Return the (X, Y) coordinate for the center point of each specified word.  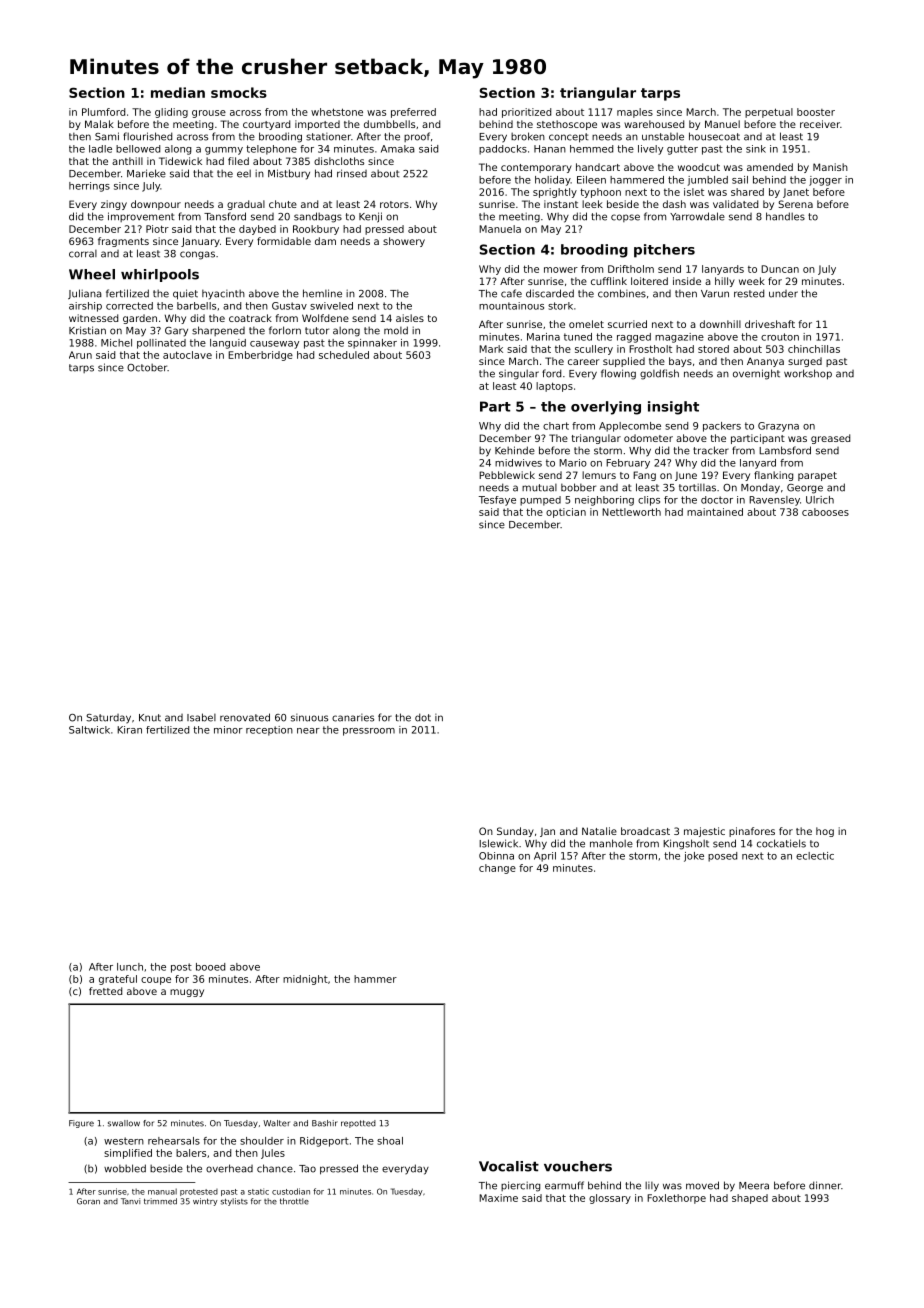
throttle (294, 1201)
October (147, 368)
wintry (205, 1202)
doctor (717, 500)
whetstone (337, 112)
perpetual (769, 113)
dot (423, 717)
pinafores (752, 832)
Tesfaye (497, 501)
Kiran (129, 730)
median (178, 92)
